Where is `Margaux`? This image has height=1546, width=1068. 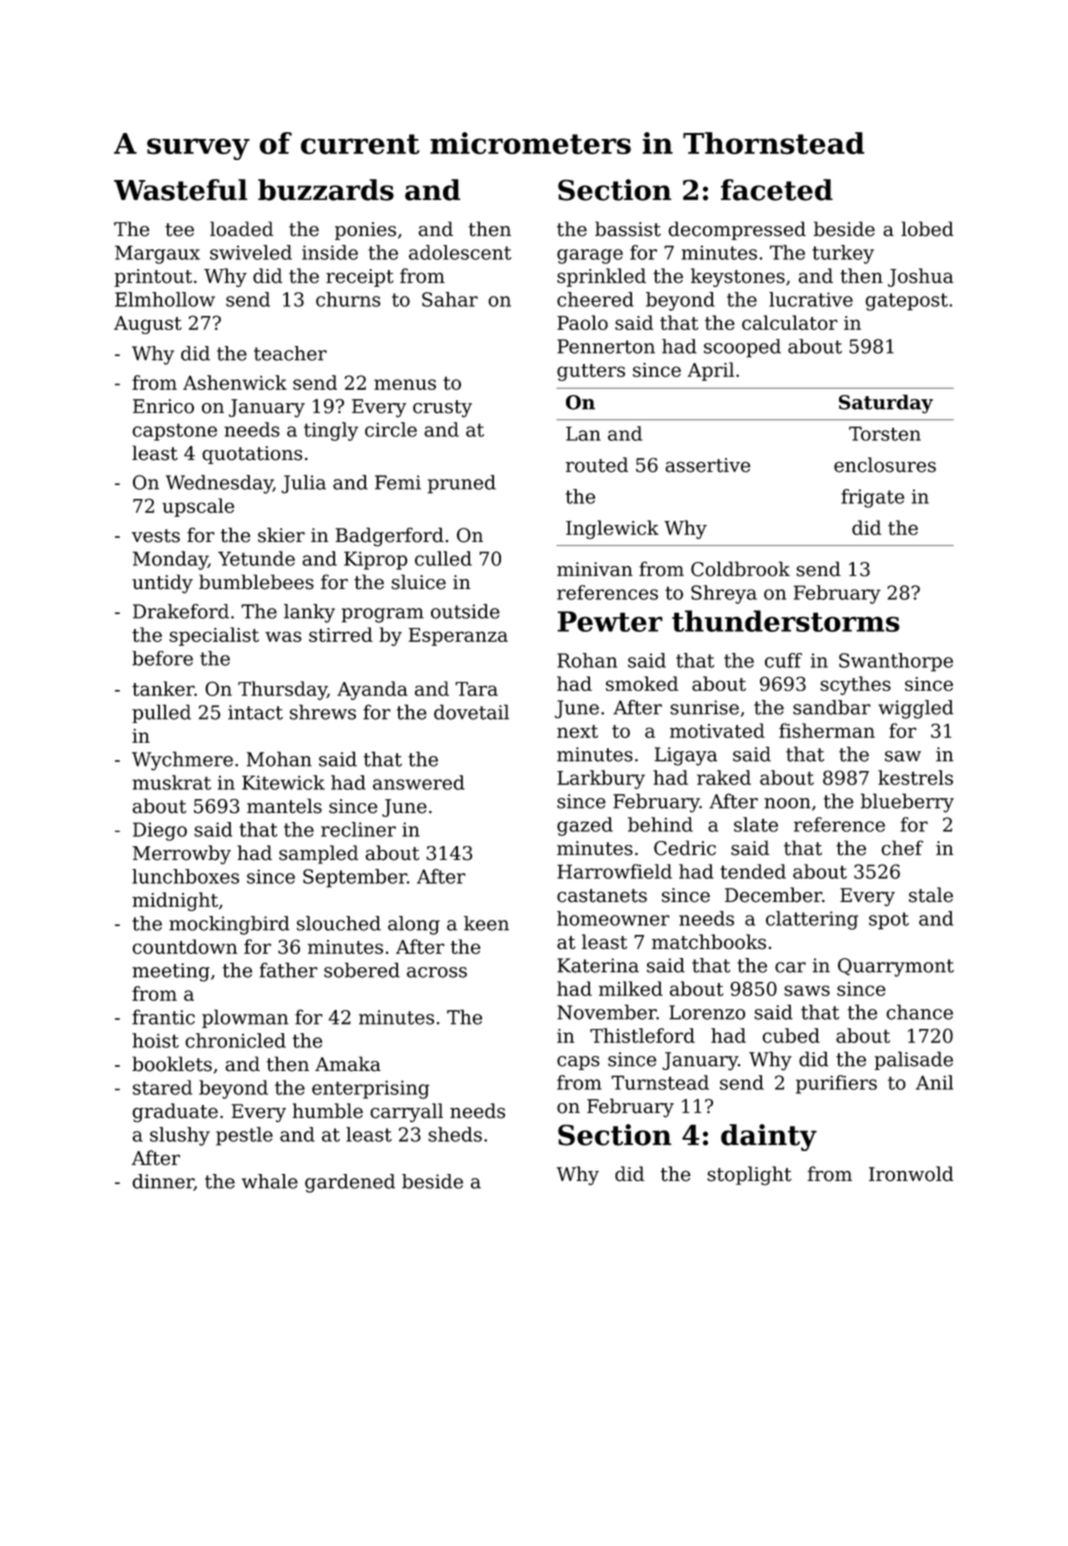 Margaux is located at coordinates (157, 254).
